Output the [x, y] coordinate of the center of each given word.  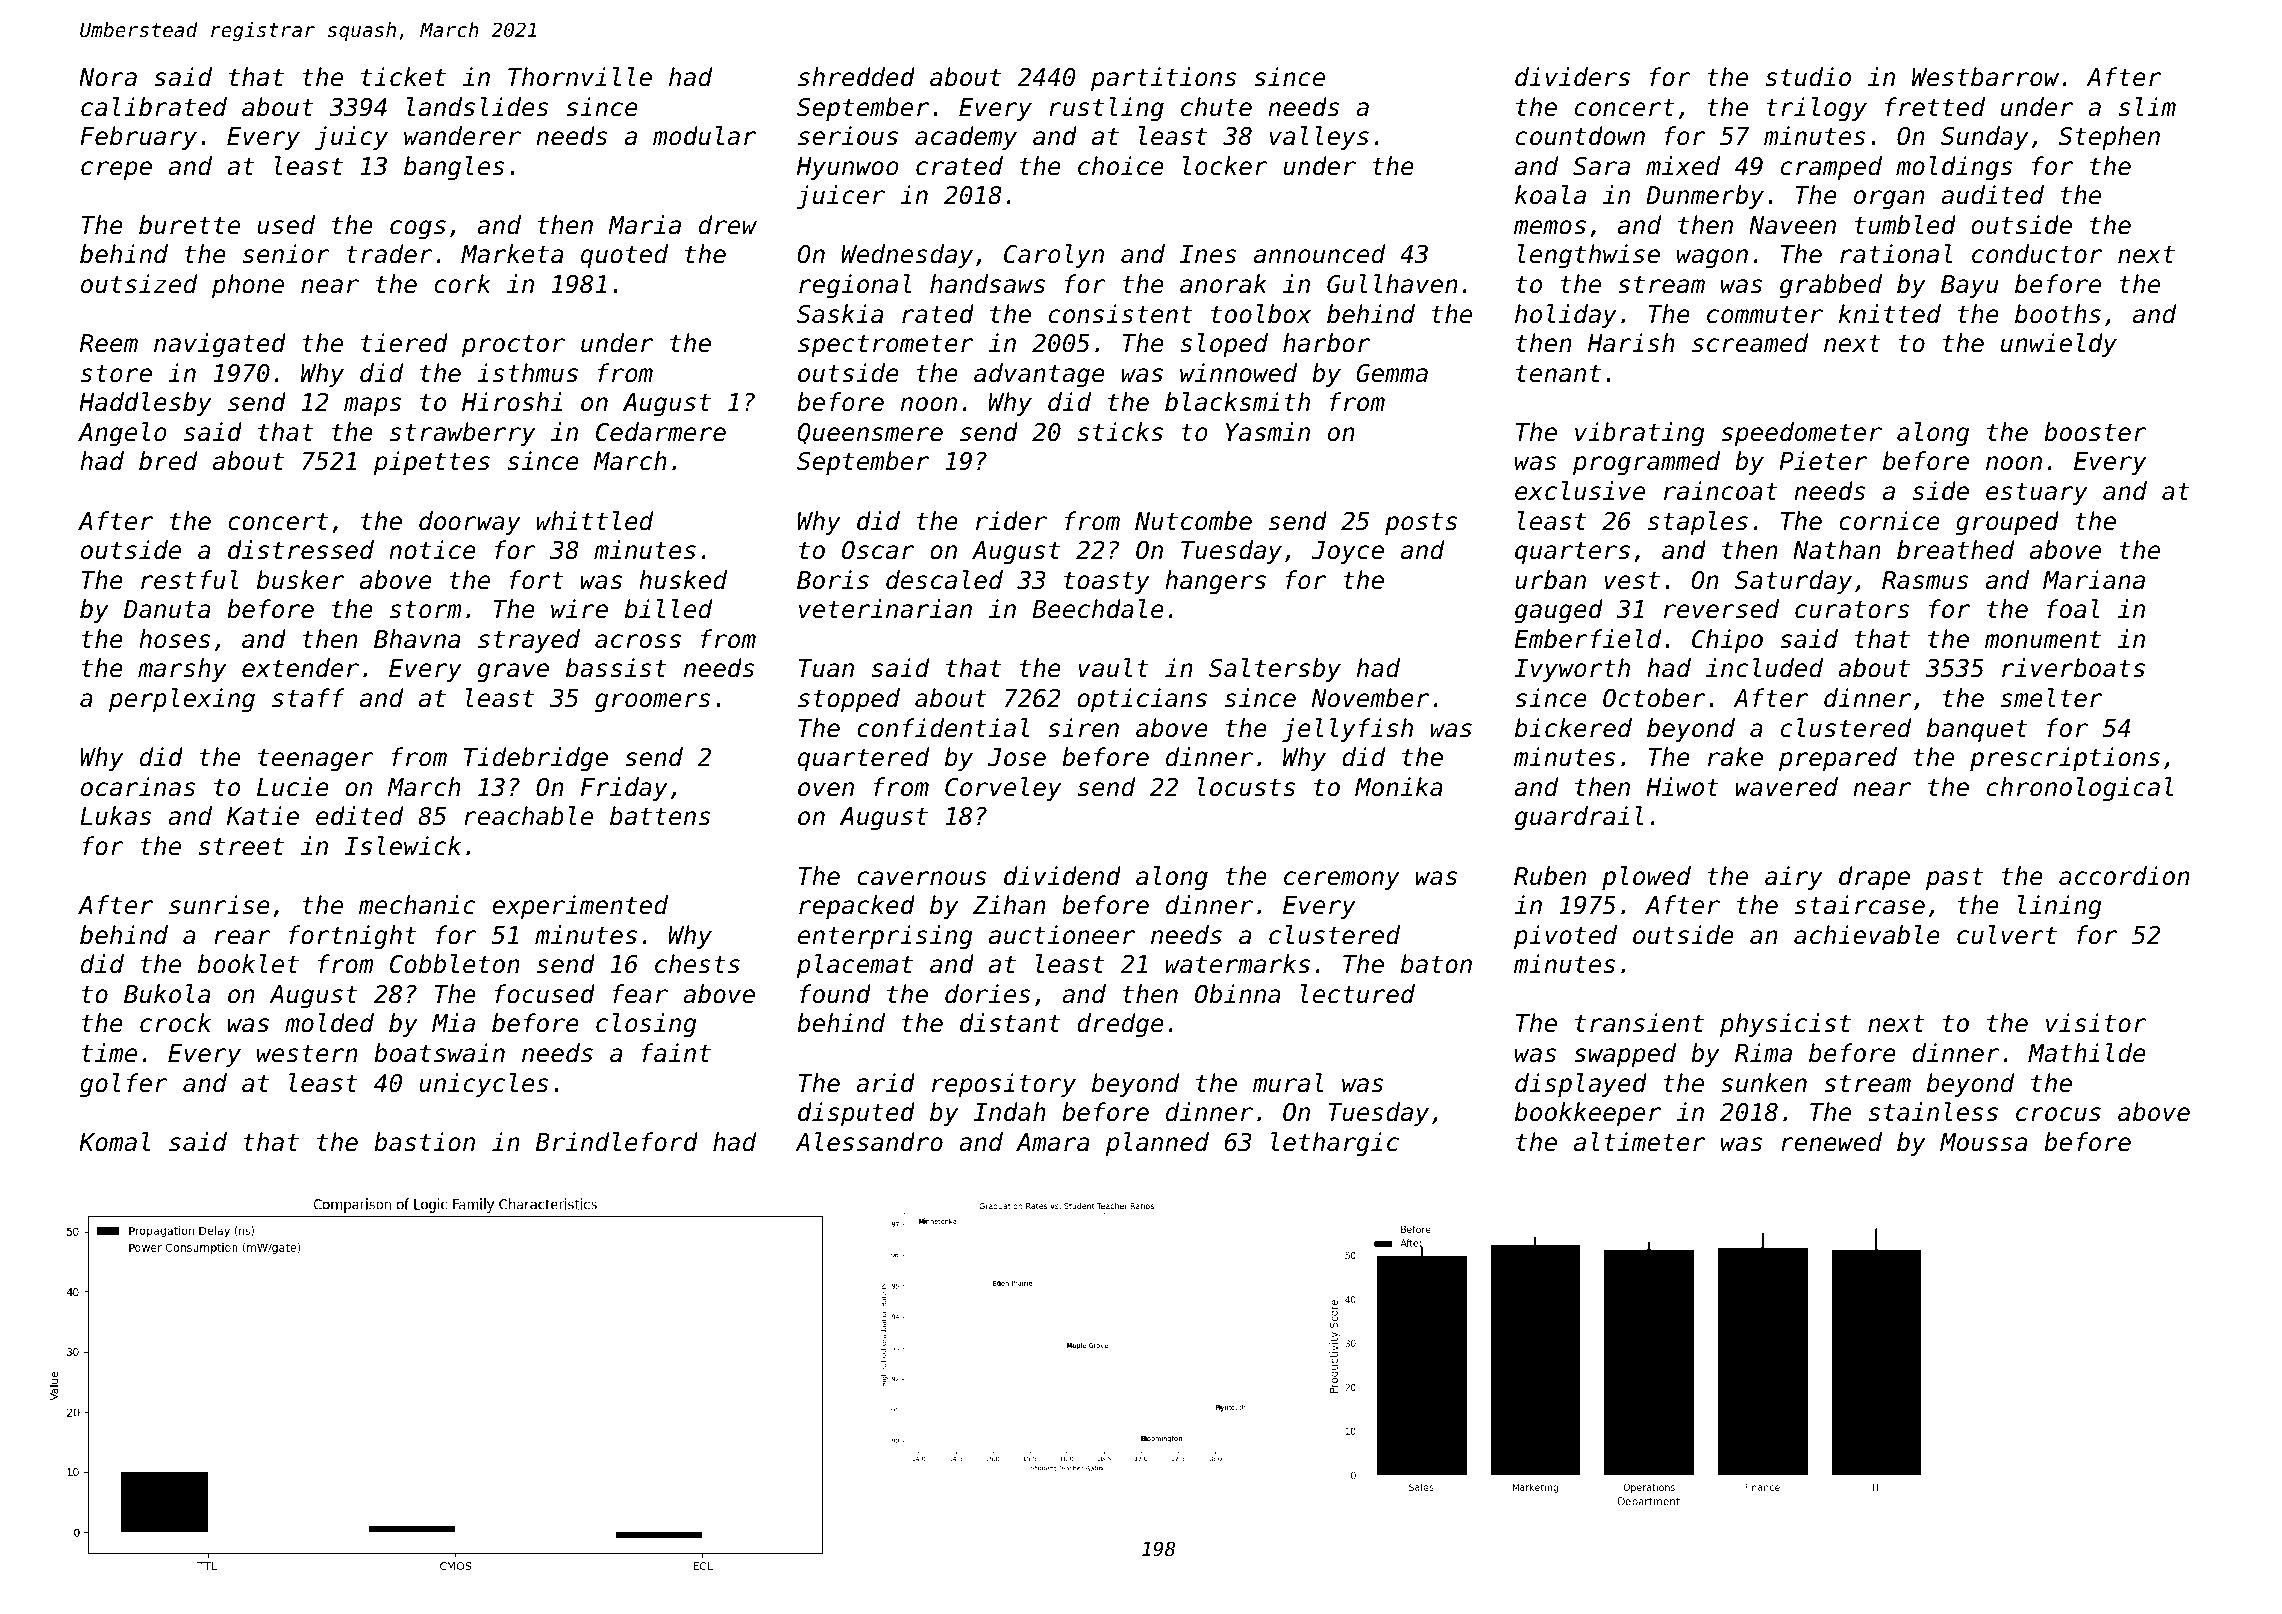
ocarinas [138, 787]
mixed [1683, 166]
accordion [2124, 876]
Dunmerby [1705, 197]
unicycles [484, 1085]
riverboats [2073, 668]
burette [189, 225]
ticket [403, 77]
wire [579, 609]
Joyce [1347, 552]
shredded [856, 77]
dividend [1062, 876]
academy [966, 138]
